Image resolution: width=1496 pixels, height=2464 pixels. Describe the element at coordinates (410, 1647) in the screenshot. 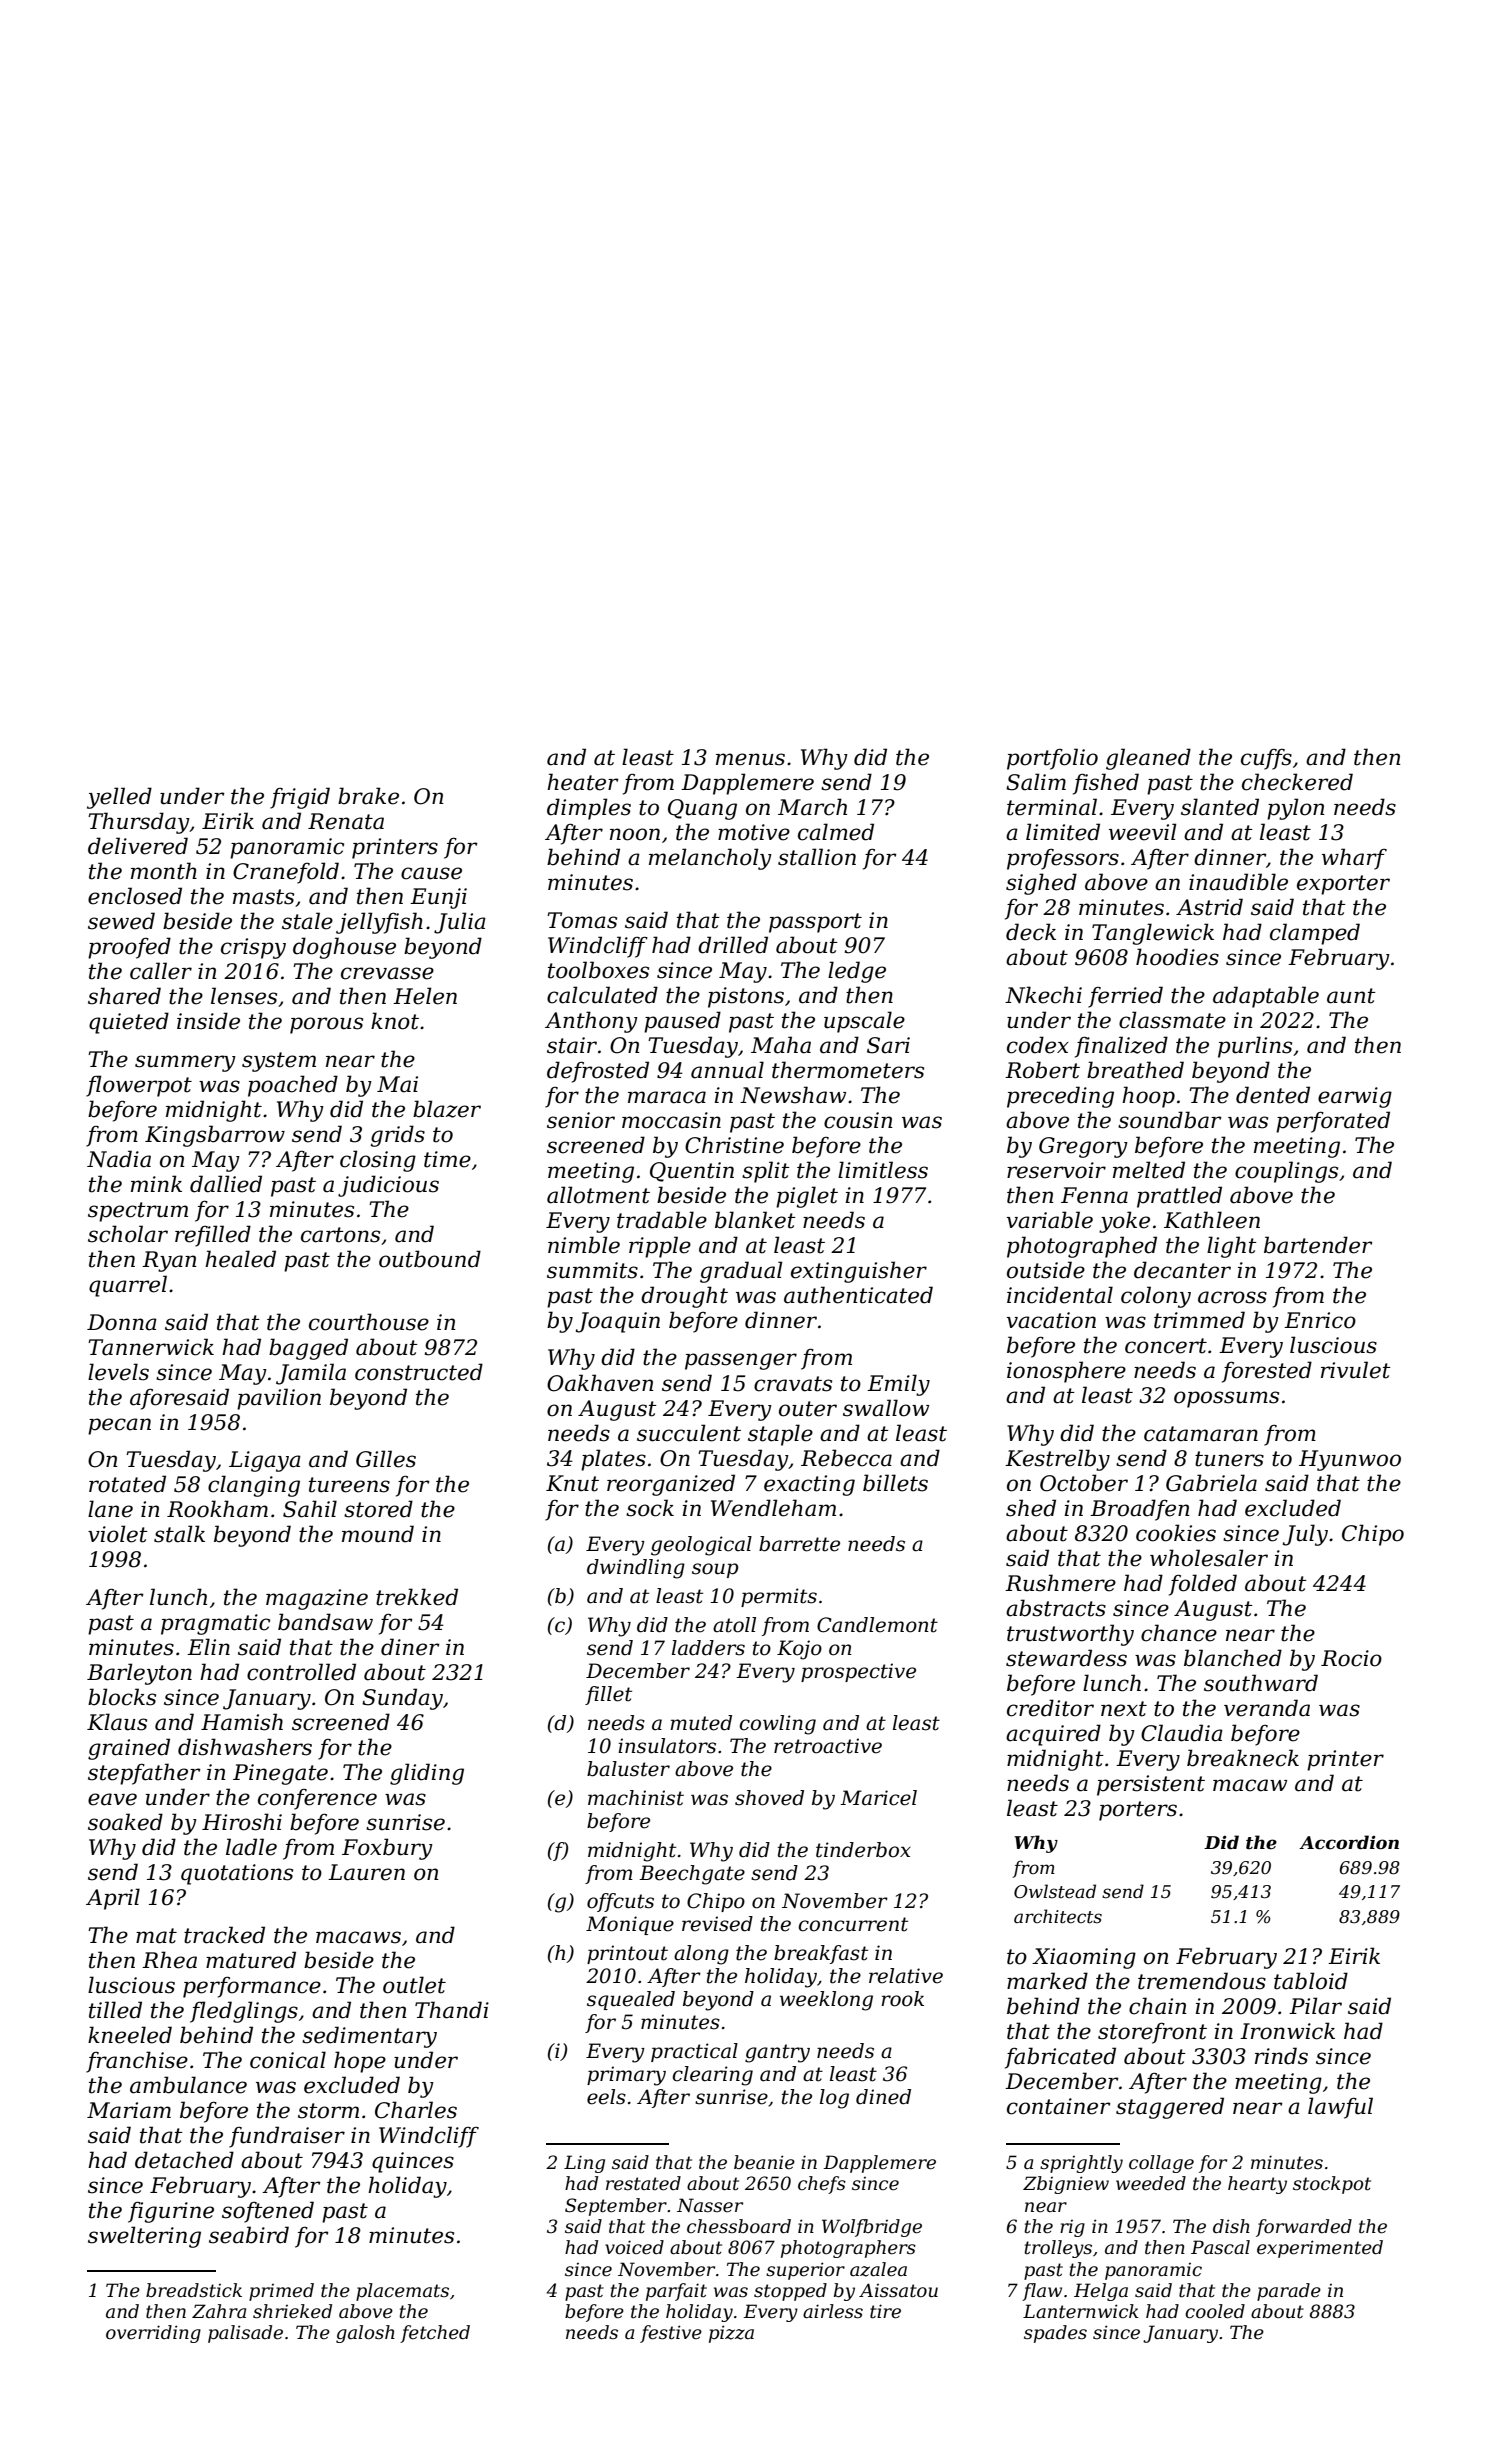

I see `diner` at that location.
